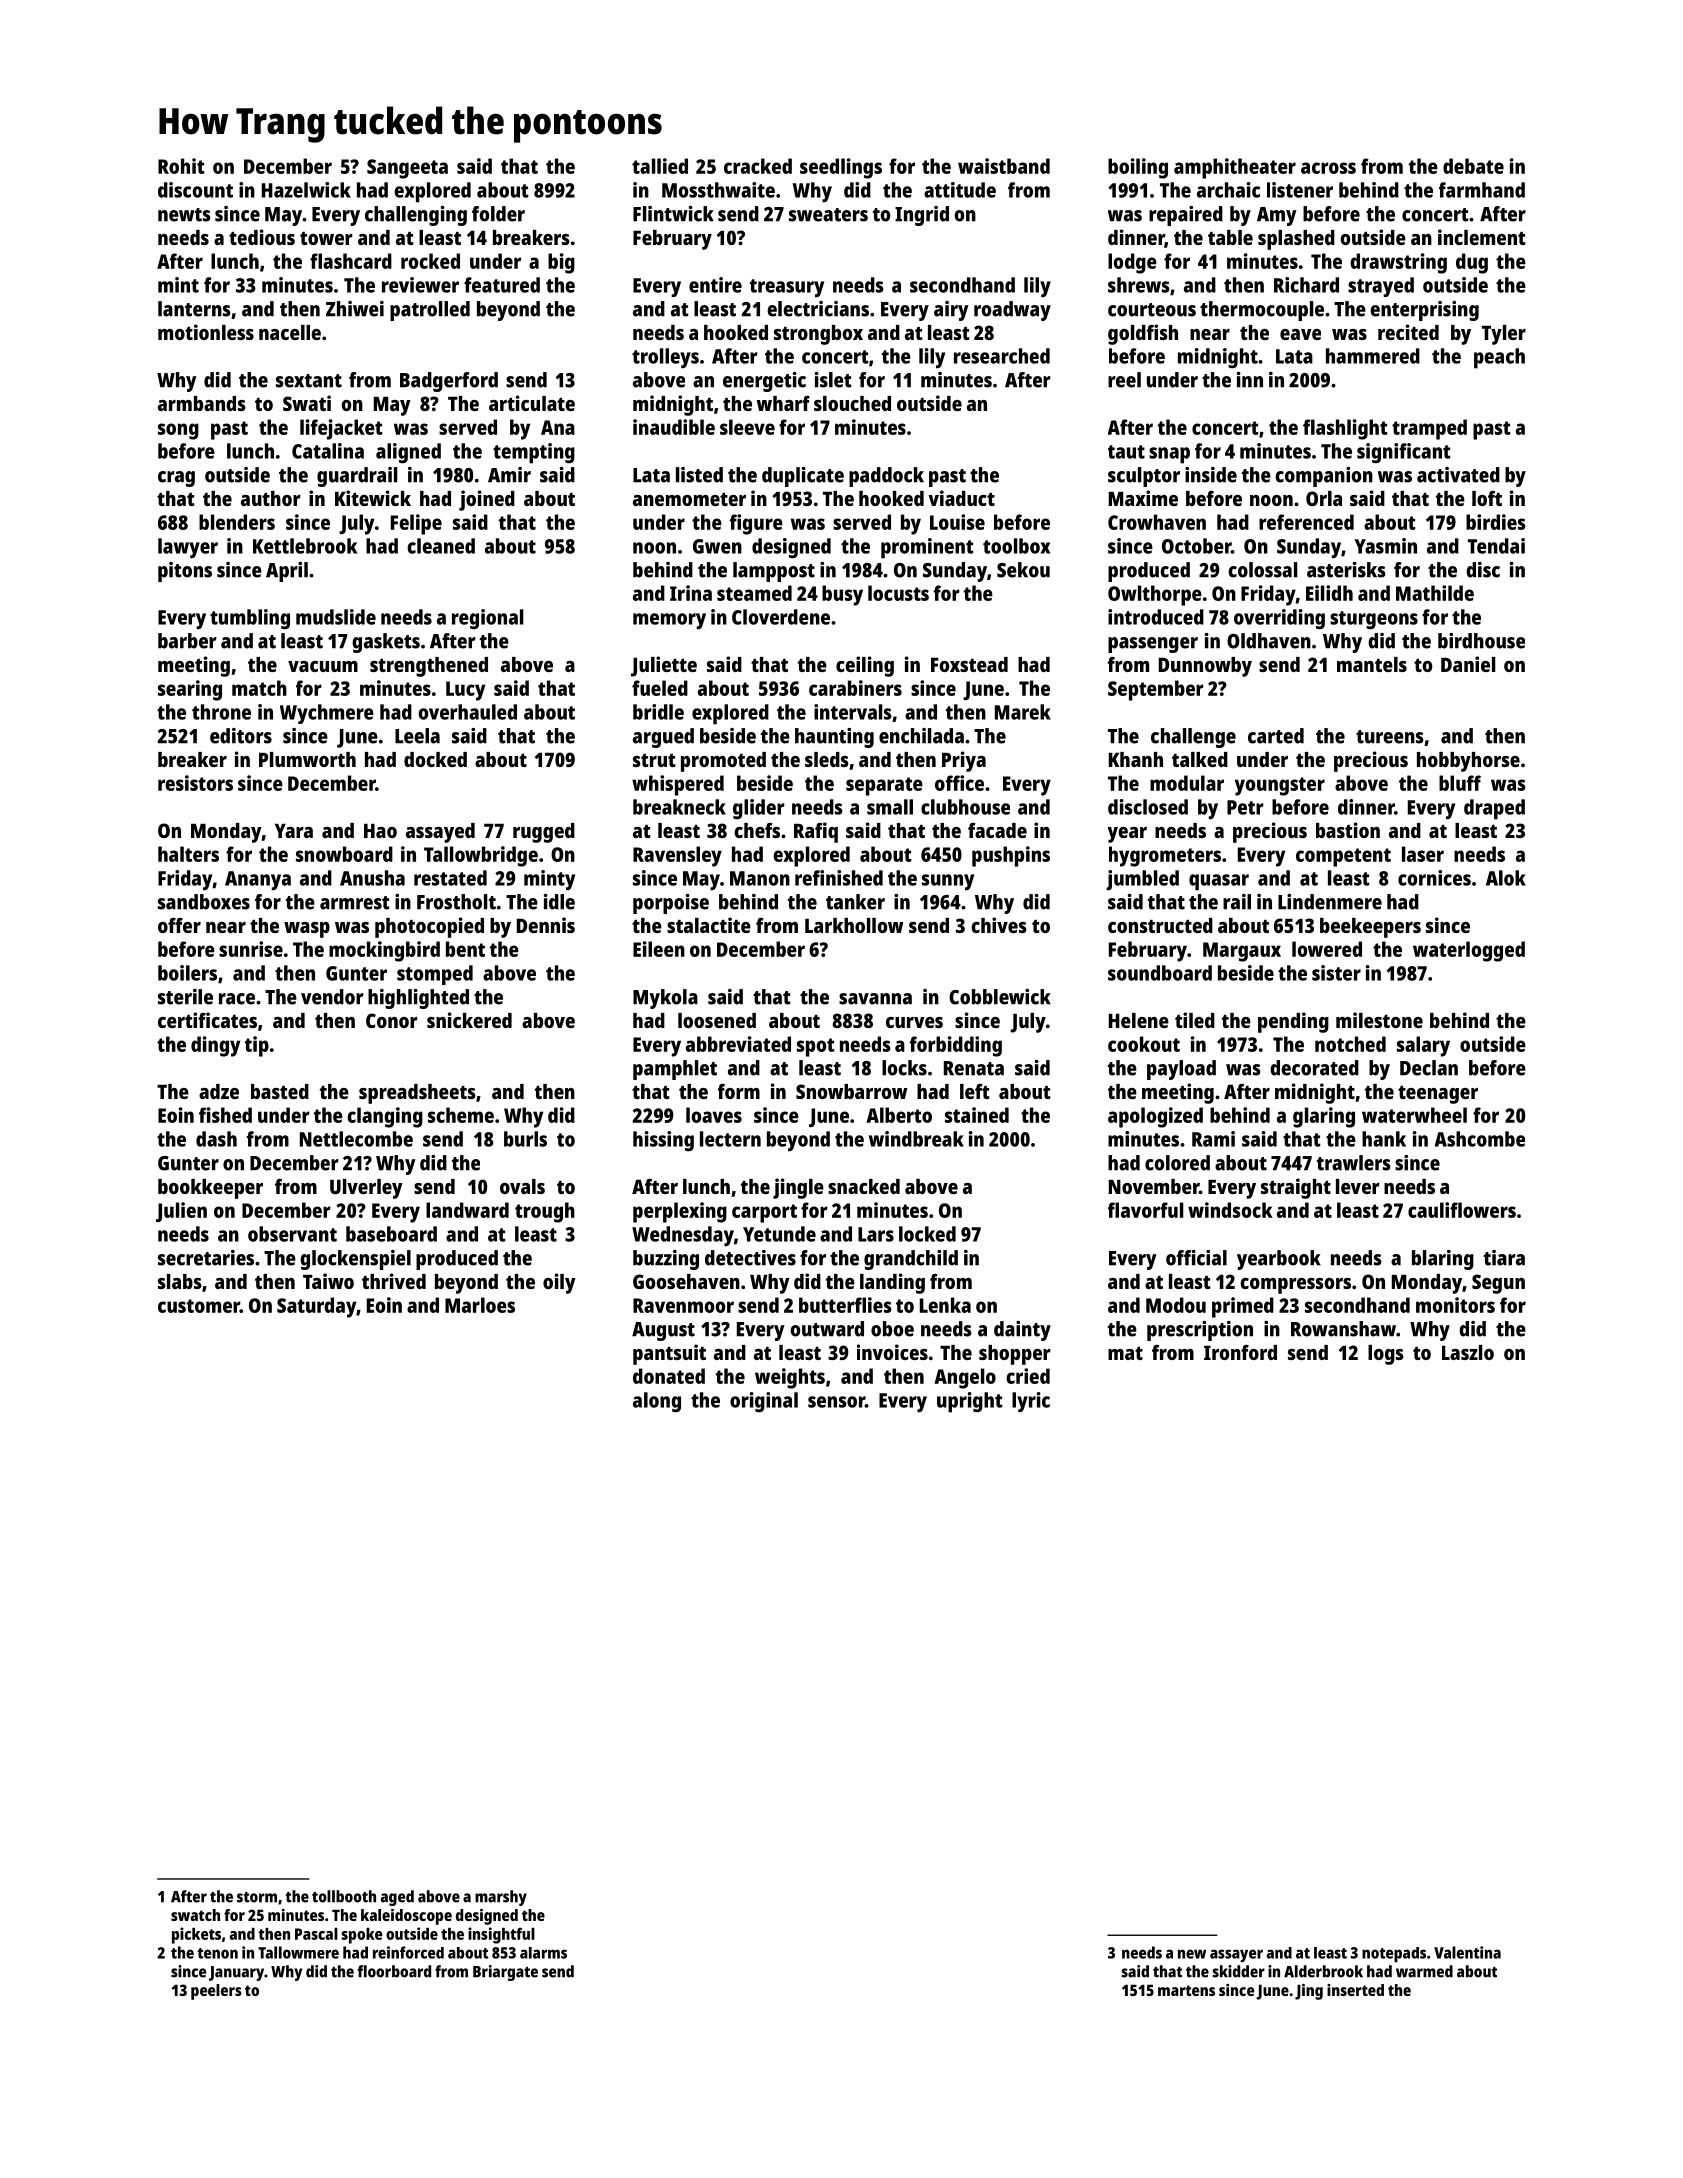 This image has height=2178, width=1683. Describe the element at coordinates (216, 1992) in the image. I see `peelers` at that location.
